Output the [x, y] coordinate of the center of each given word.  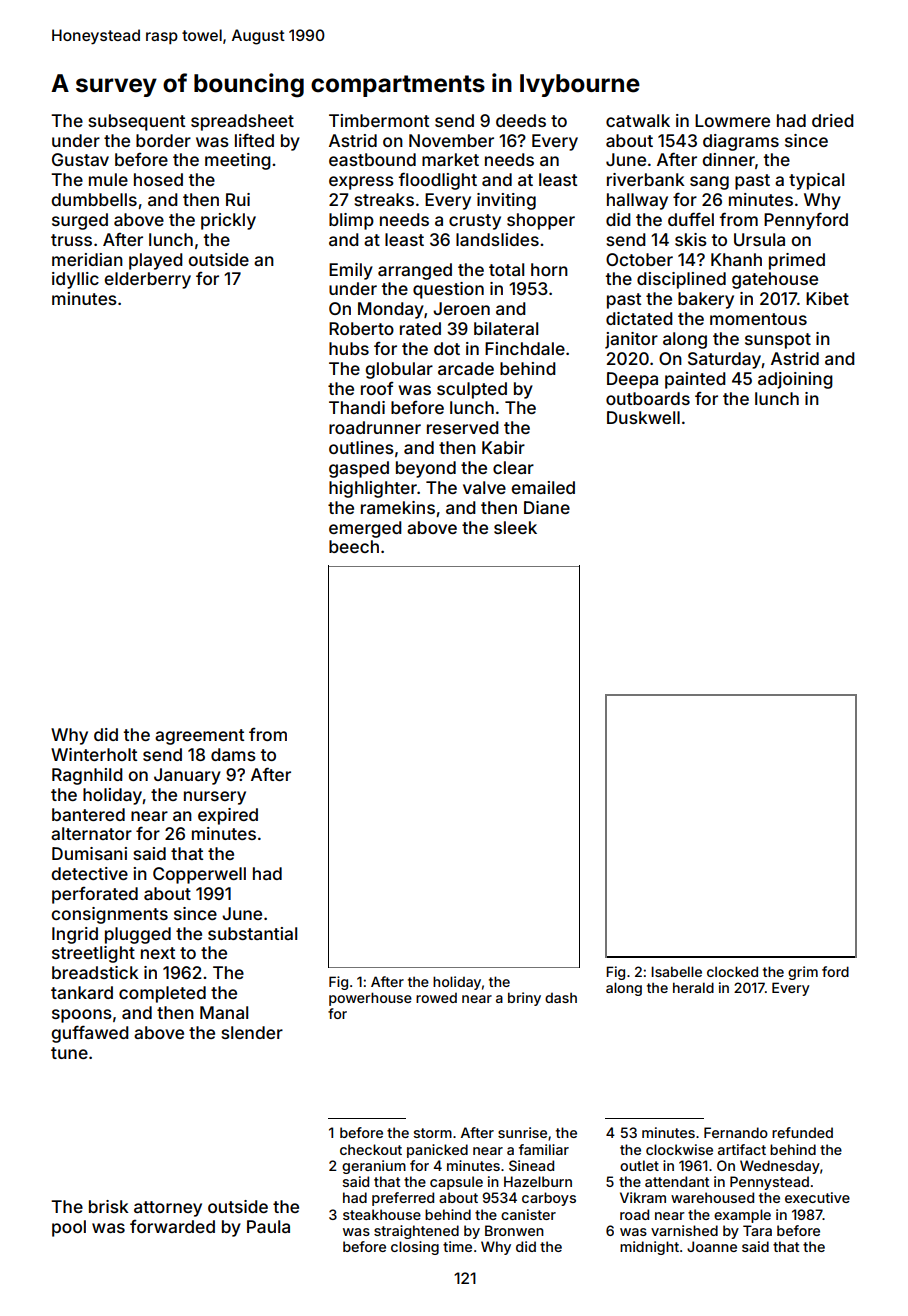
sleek [515, 527]
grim [803, 973]
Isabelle [676, 971]
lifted [254, 140]
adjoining [795, 380]
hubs [349, 348]
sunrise [522, 1132]
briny [524, 999]
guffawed [90, 1034]
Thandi [357, 407]
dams [233, 754]
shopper [541, 221]
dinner [728, 159]
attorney [168, 1209]
